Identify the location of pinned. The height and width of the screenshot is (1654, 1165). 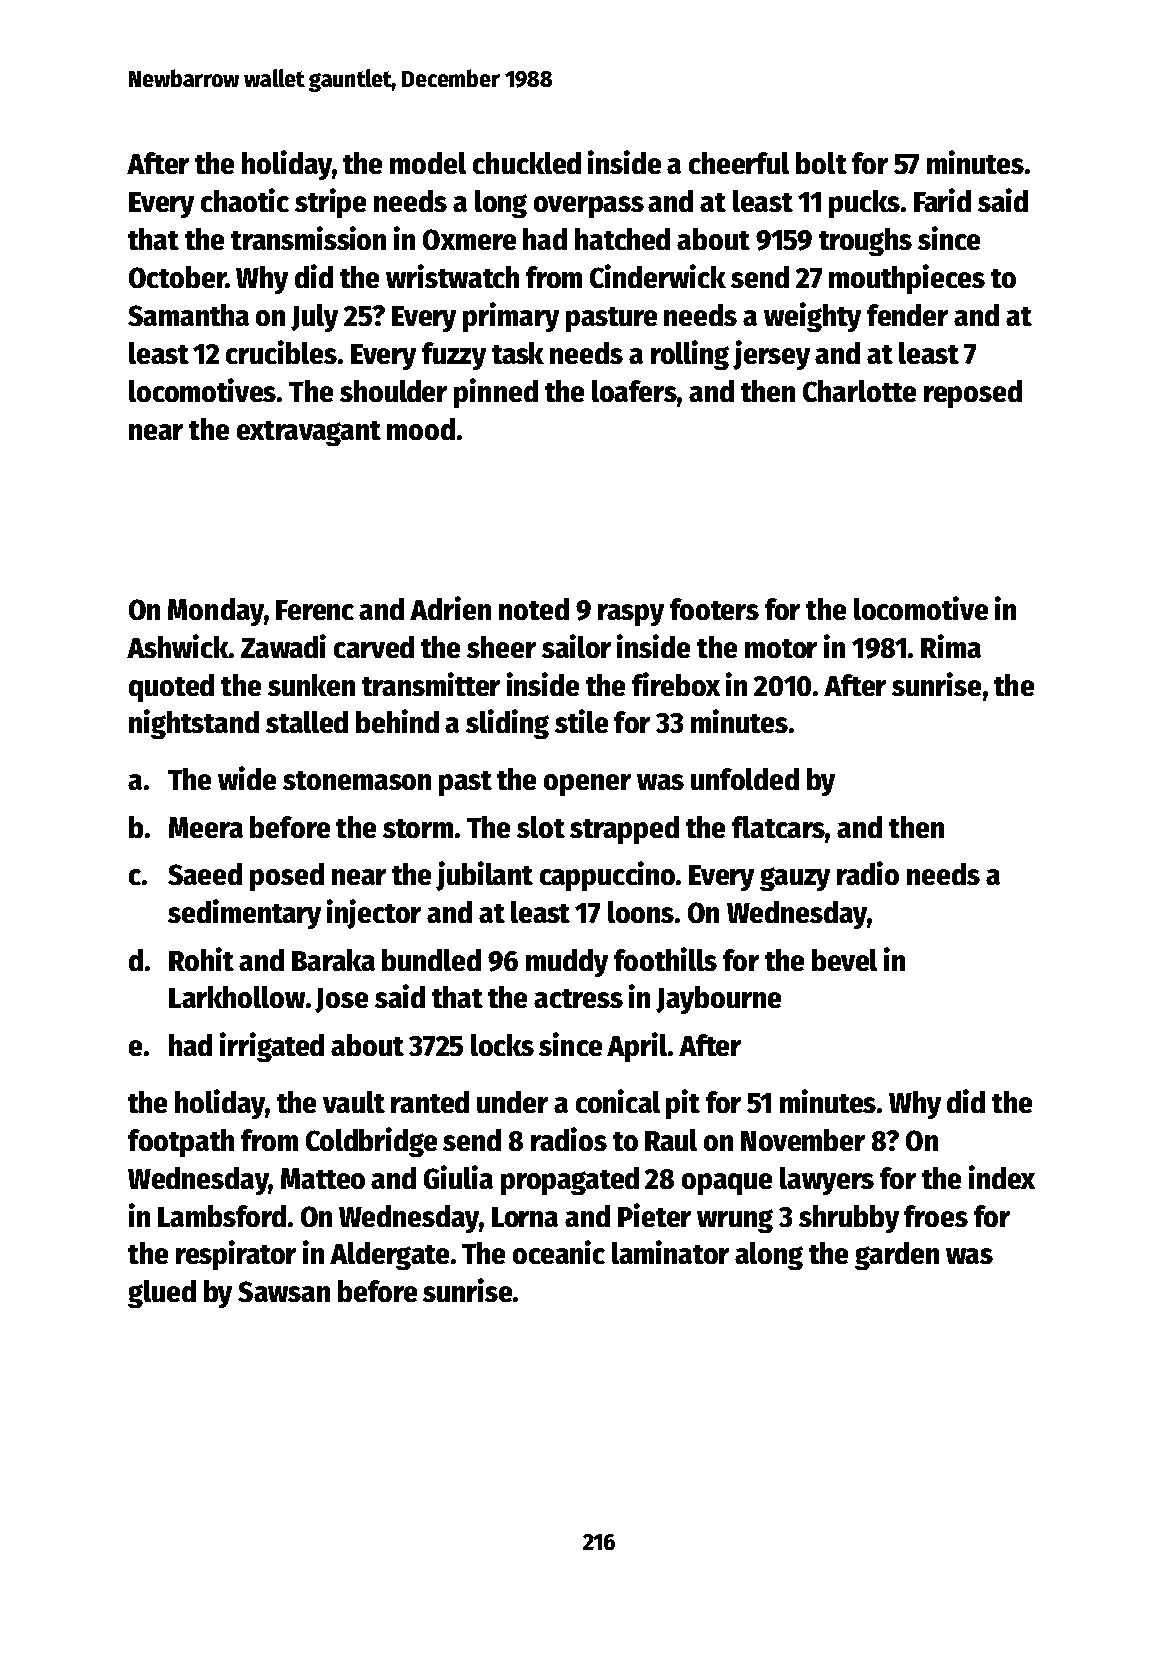
(496, 393).
